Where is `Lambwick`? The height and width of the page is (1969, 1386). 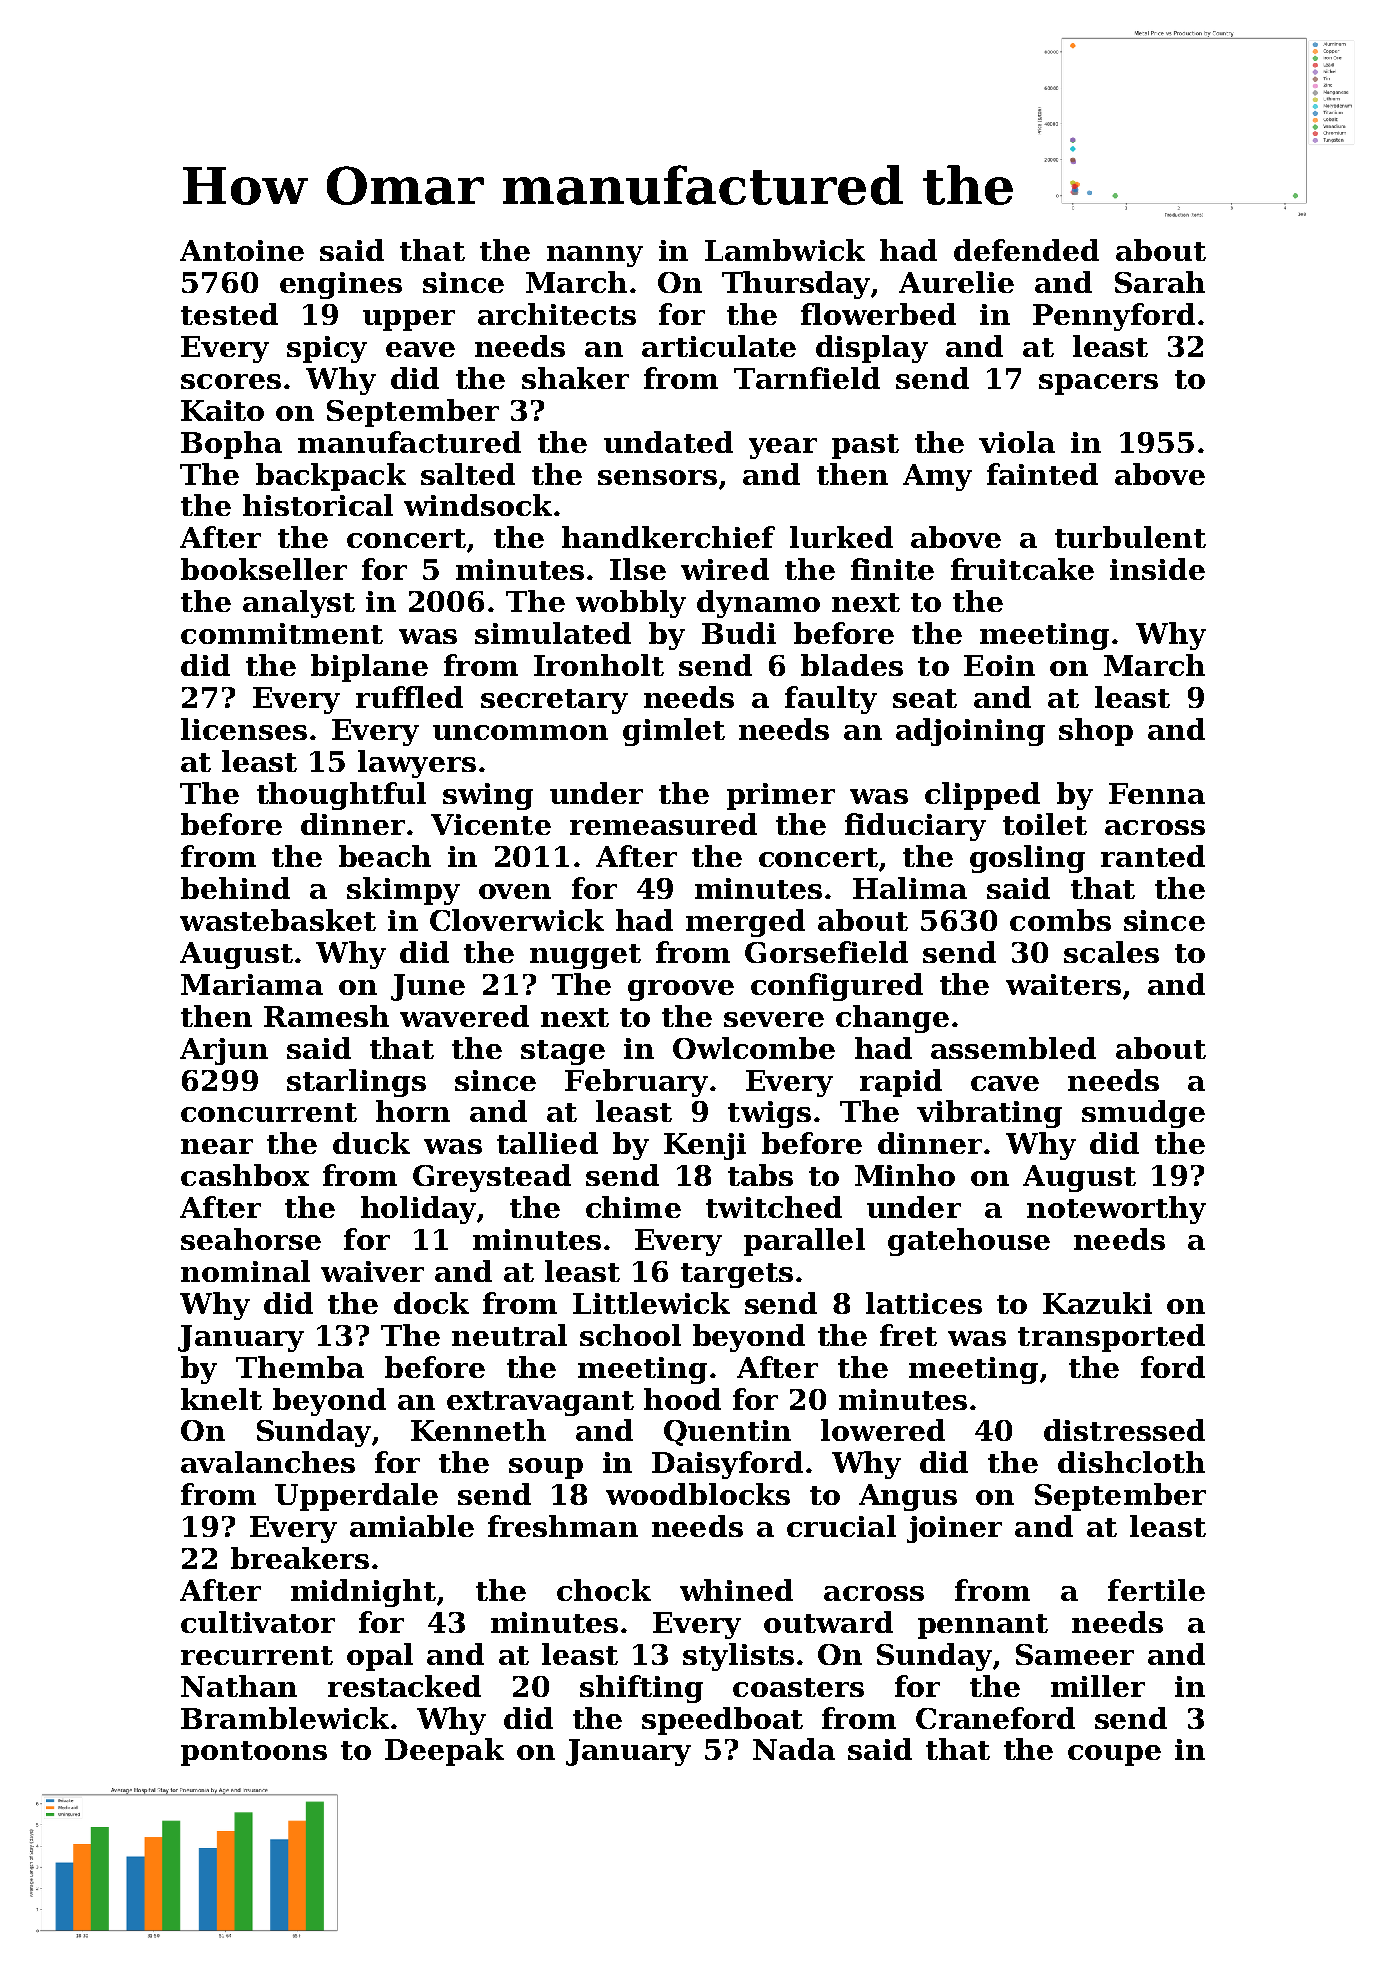 Lambwick is located at coordinates (785, 250).
